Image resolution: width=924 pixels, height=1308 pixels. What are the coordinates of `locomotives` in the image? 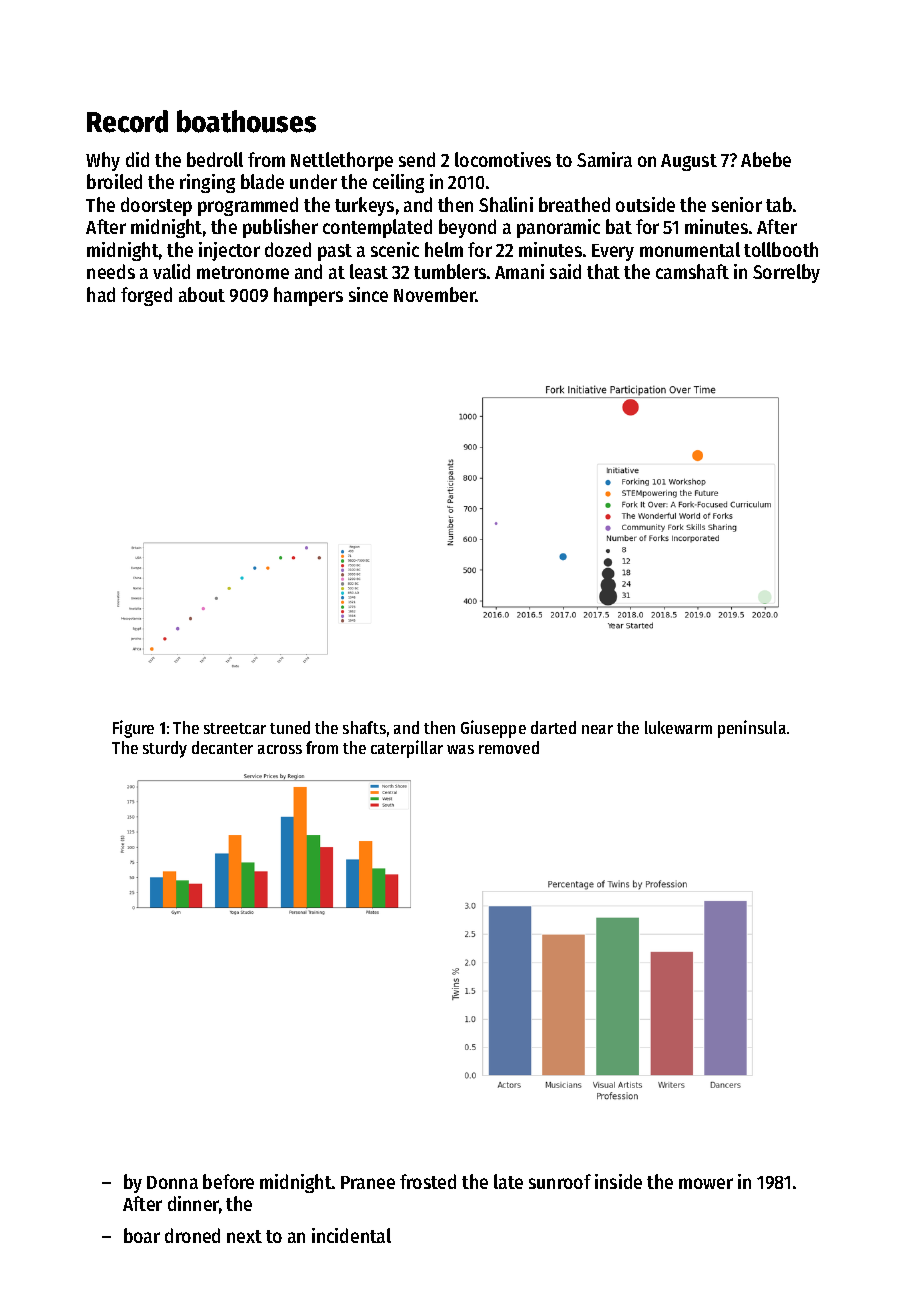 It's located at (503, 159).
